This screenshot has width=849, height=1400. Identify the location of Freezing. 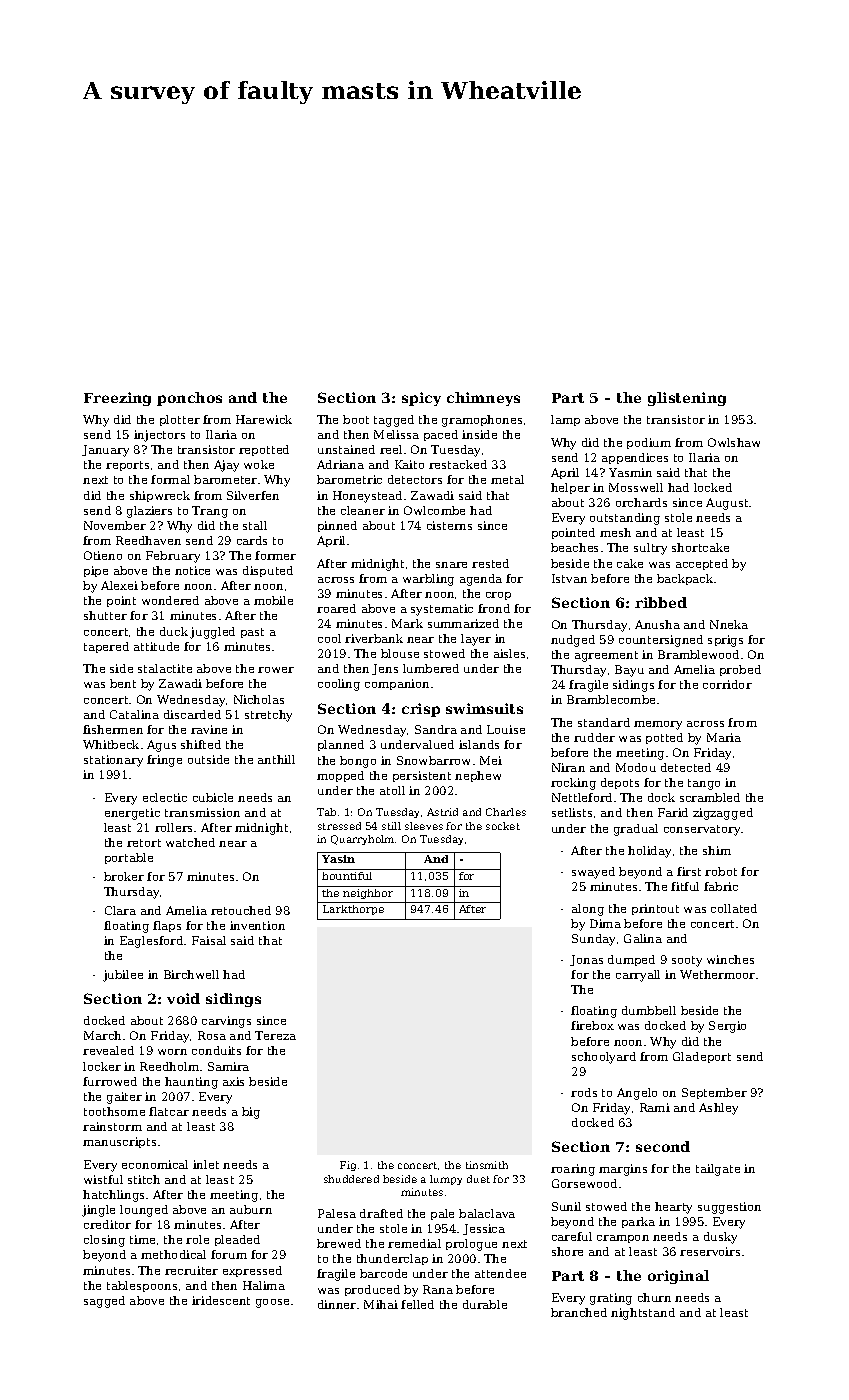
(117, 399).
